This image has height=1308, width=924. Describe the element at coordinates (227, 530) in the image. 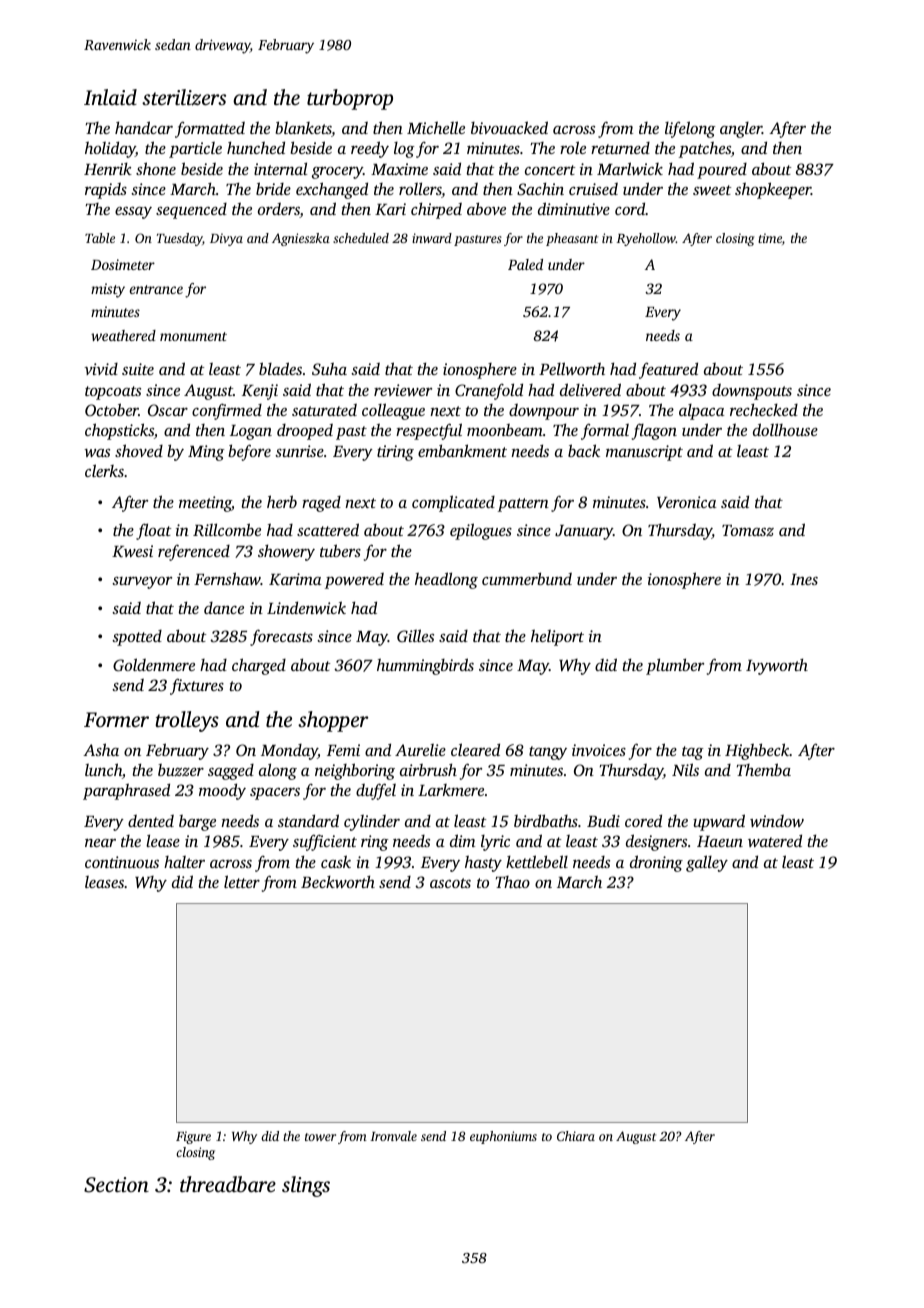

I see `Rillcombe` at that location.
